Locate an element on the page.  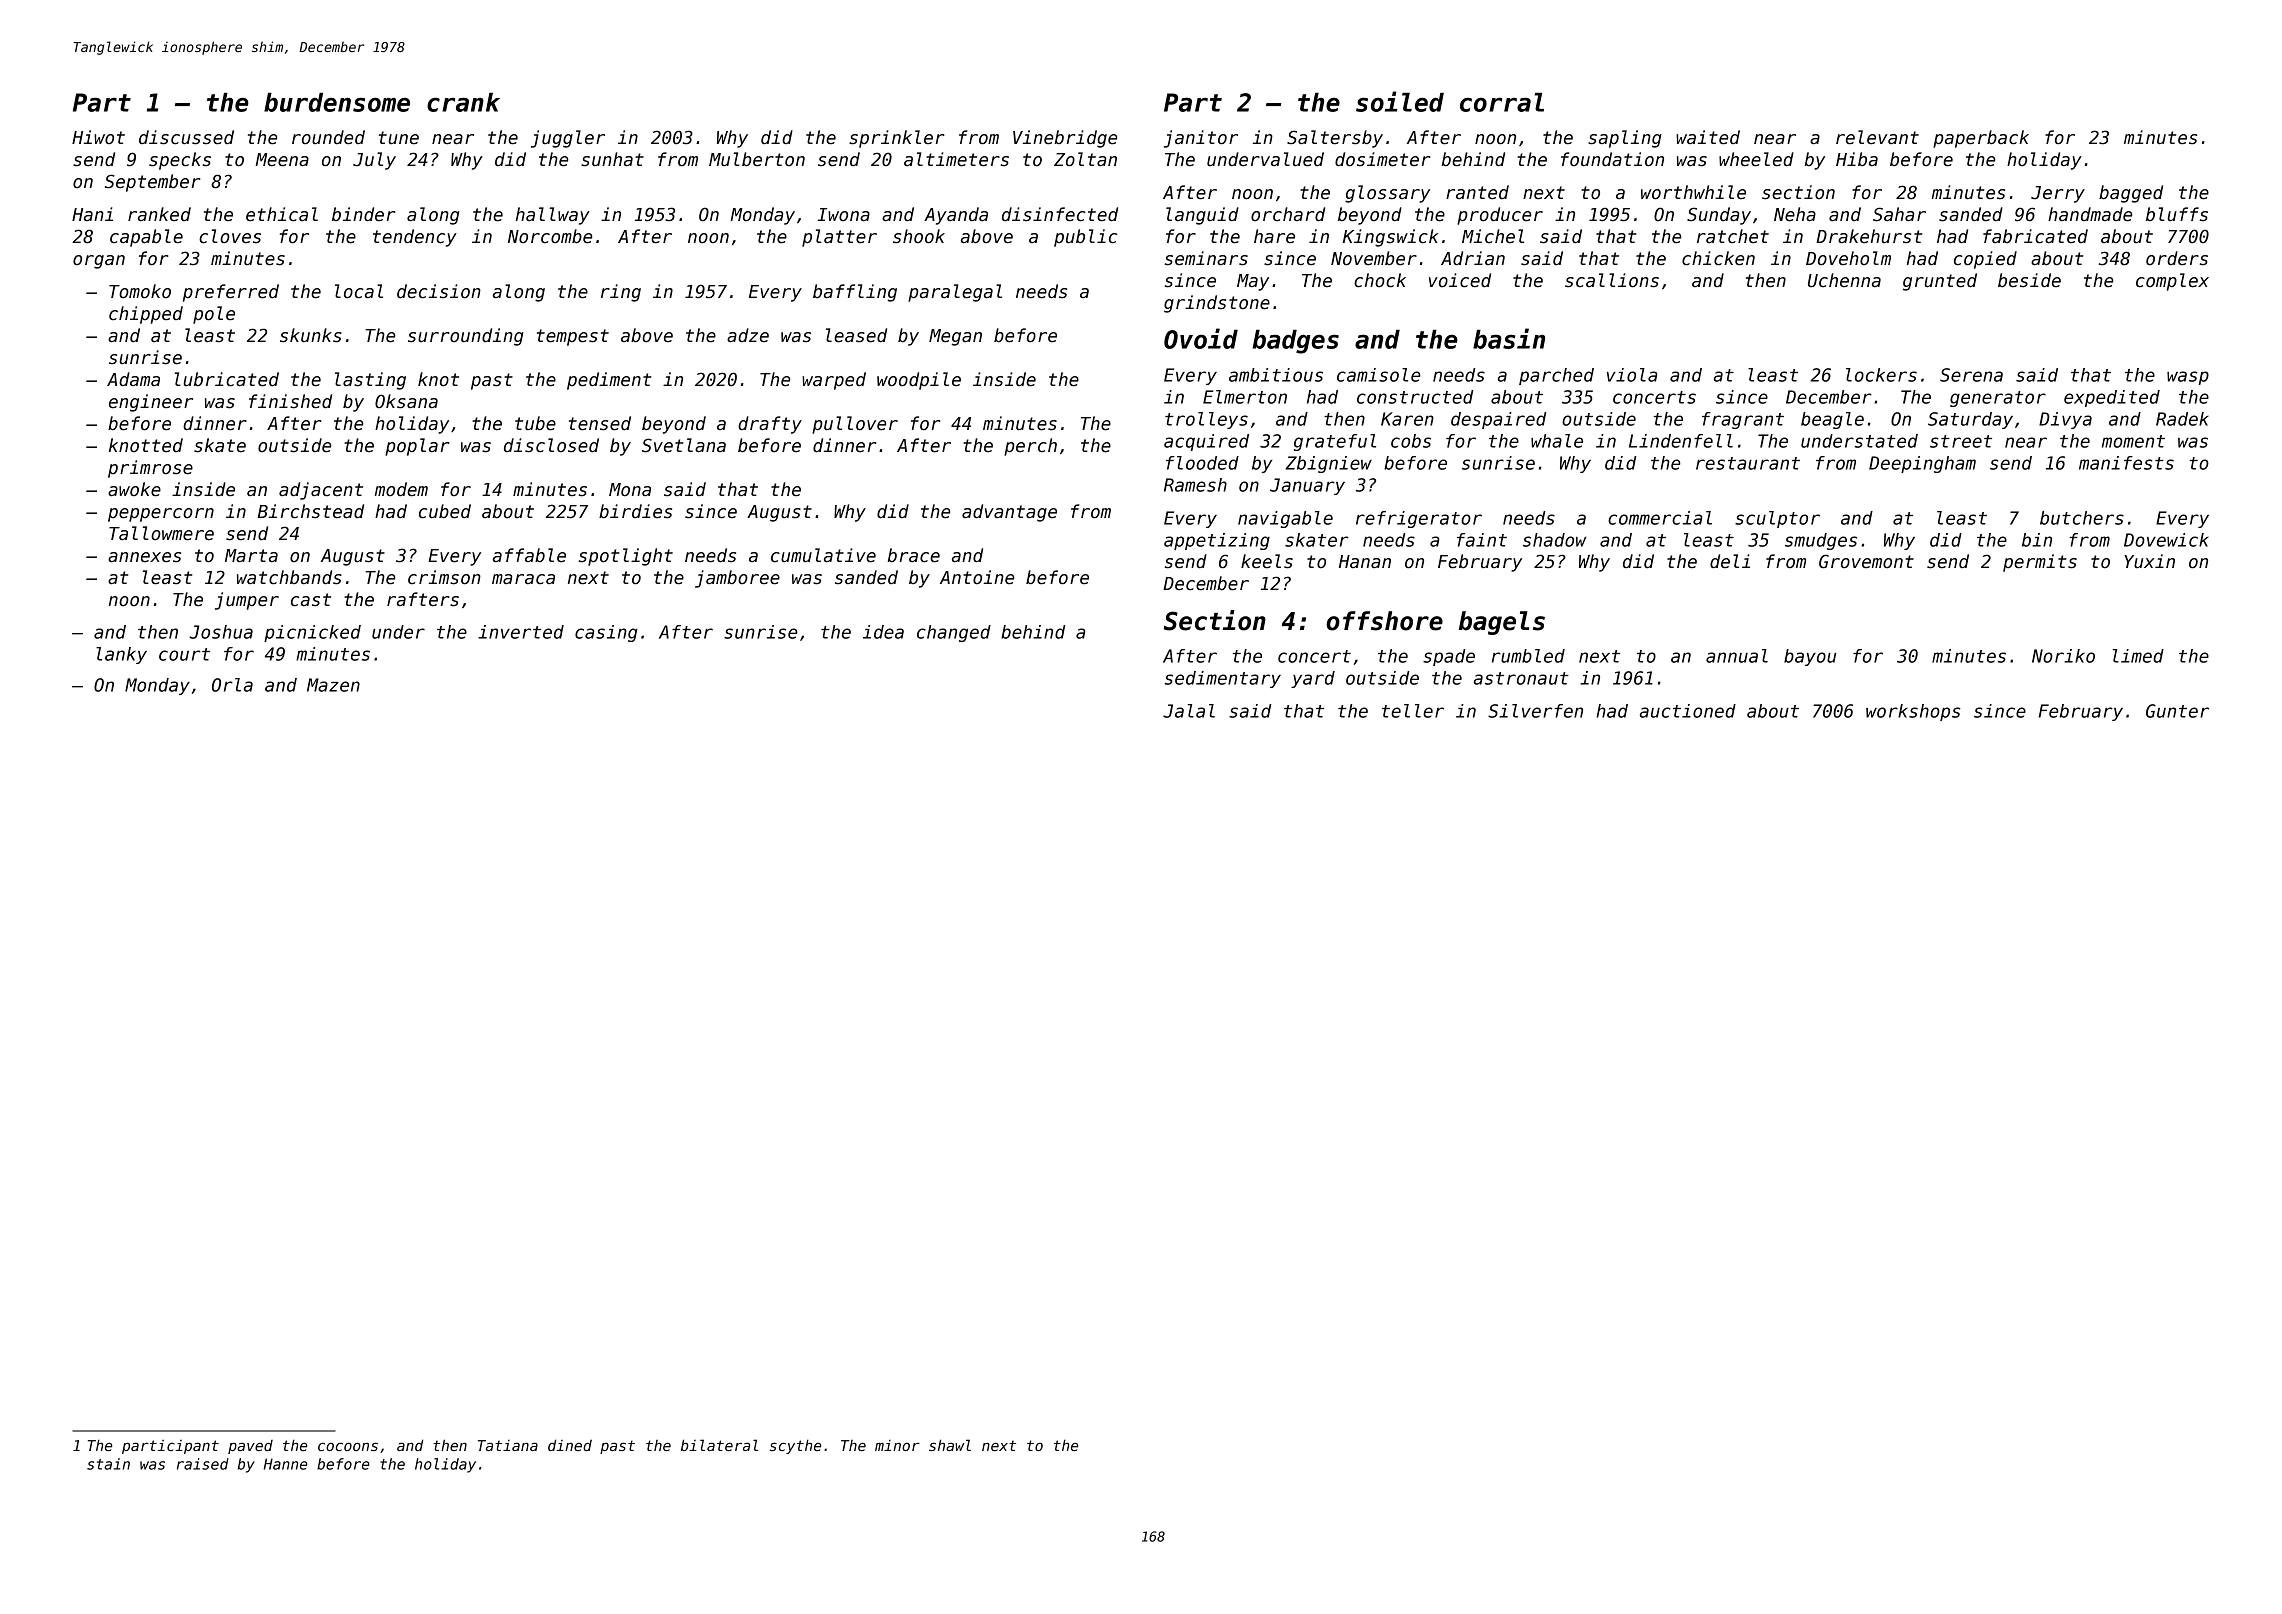
minor is located at coordinates (897, 1445).
